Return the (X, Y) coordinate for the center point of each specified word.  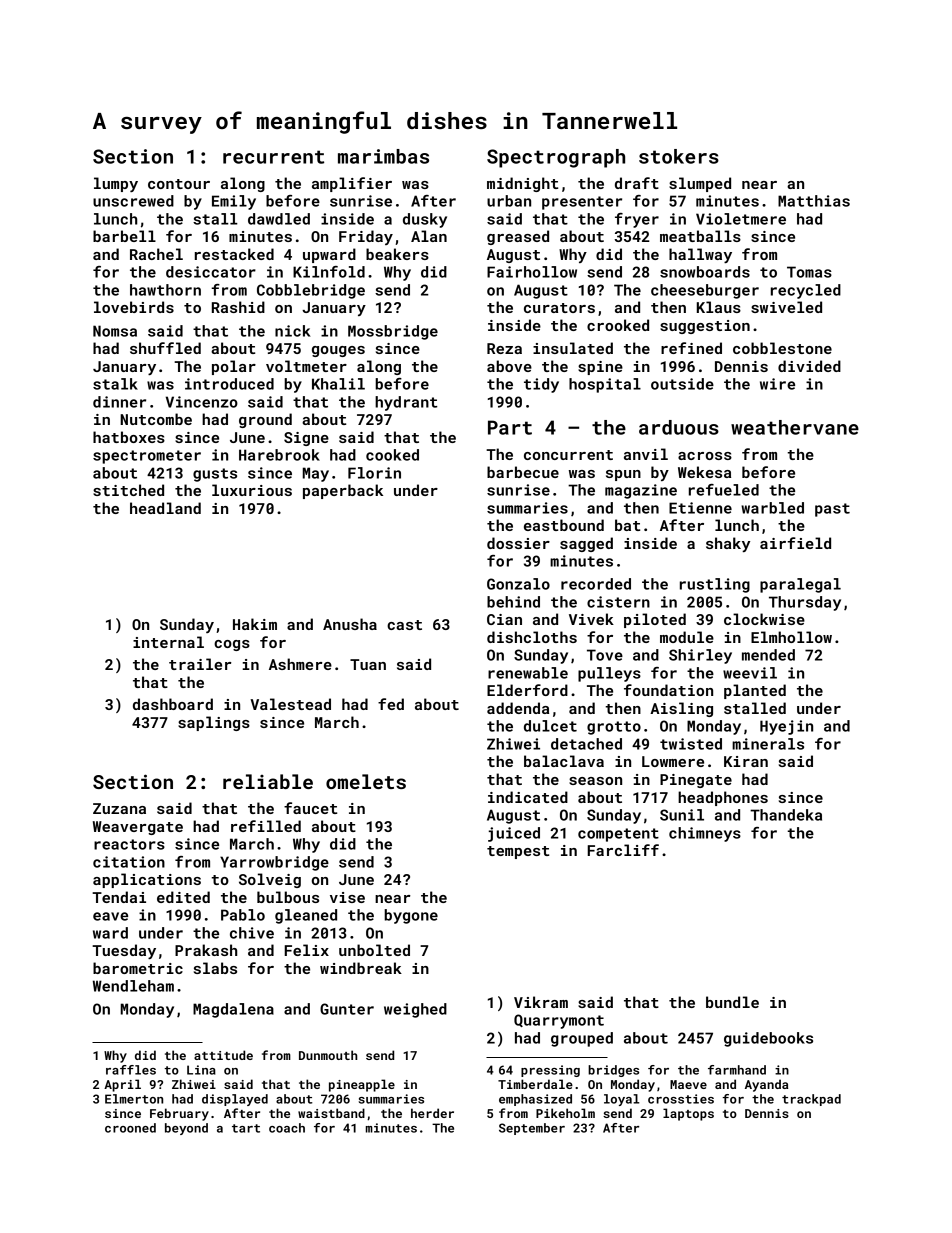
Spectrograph (556, 158)
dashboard (173, 704)
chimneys (705, 834)
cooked (392, 455)
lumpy (116, 184)
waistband (331, 1113)
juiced (514, 834)
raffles (131, 1070)
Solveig (270, 880)
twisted (691, 744)
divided (809, 366)
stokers (679, 156)
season (595, 781)
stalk (115, 384)
